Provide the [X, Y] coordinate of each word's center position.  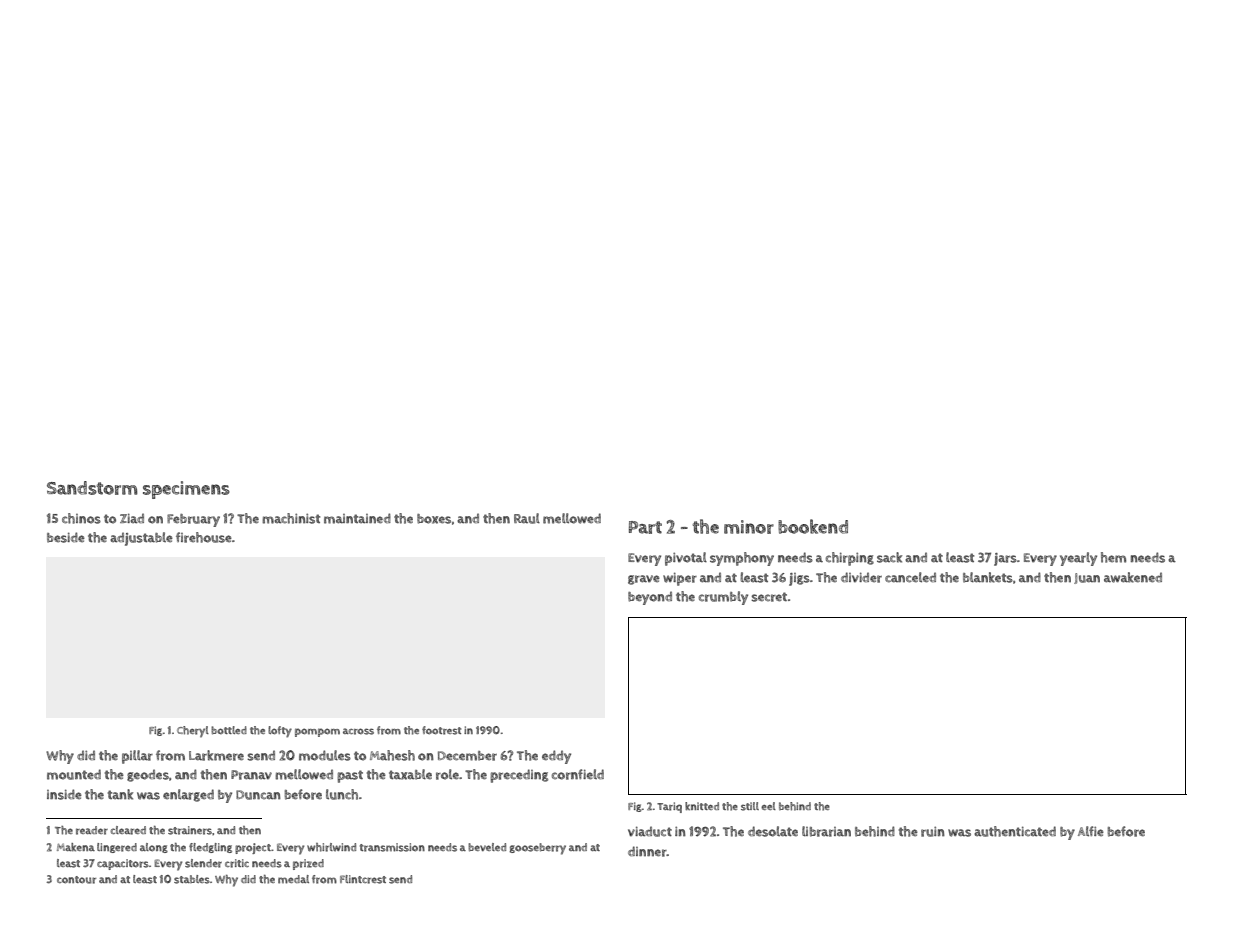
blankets [988, 577]
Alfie [1091, 831]
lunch [342, 794]
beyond [650, 598]
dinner [647, 851]
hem [1113, 557]
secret [769, 597]
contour [76, 880]
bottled [229, 730]
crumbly [723, 598]
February [193, 520]
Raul [527, 518]
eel [768, 806]
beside [66, 537]
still [750, 806]
